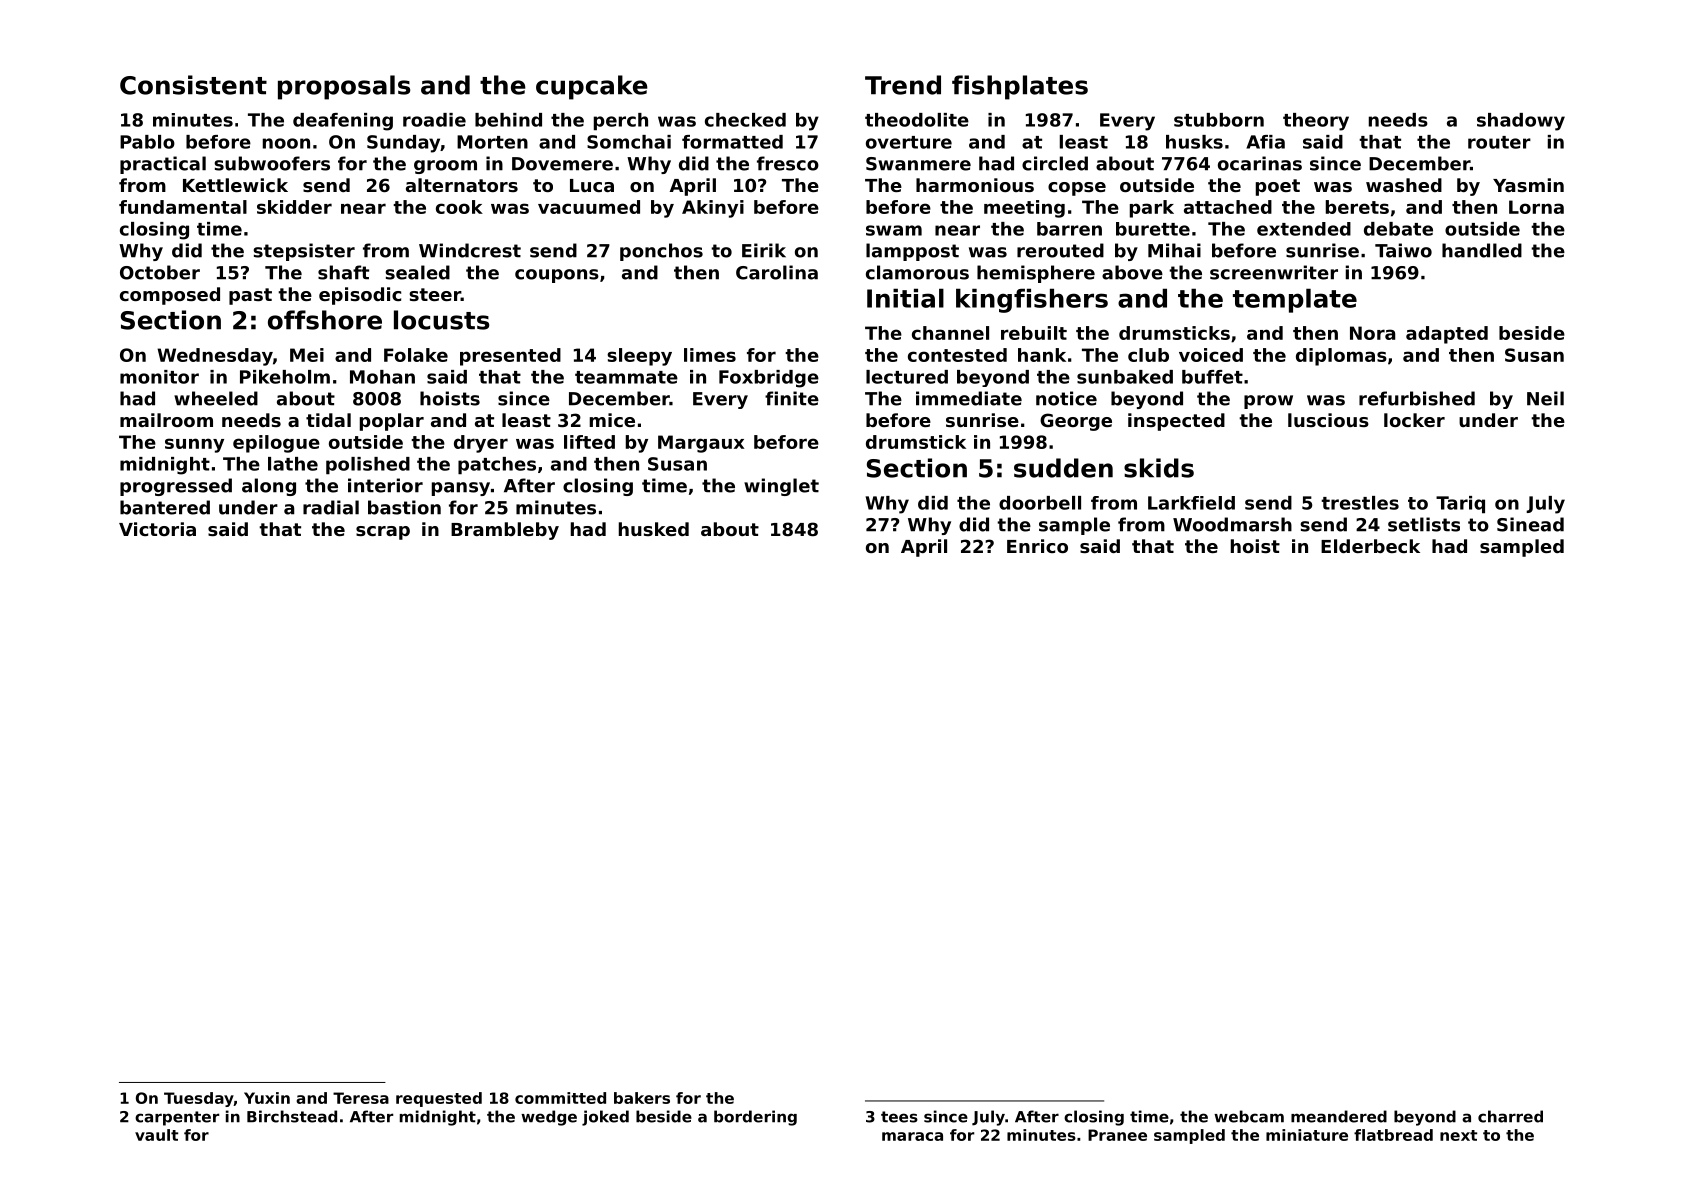 The height and width of the page is (1191, 1684). What do you see at coordinates (215, 357) in the page?
I see `Wednesday` at bounding box center [215, 357].
